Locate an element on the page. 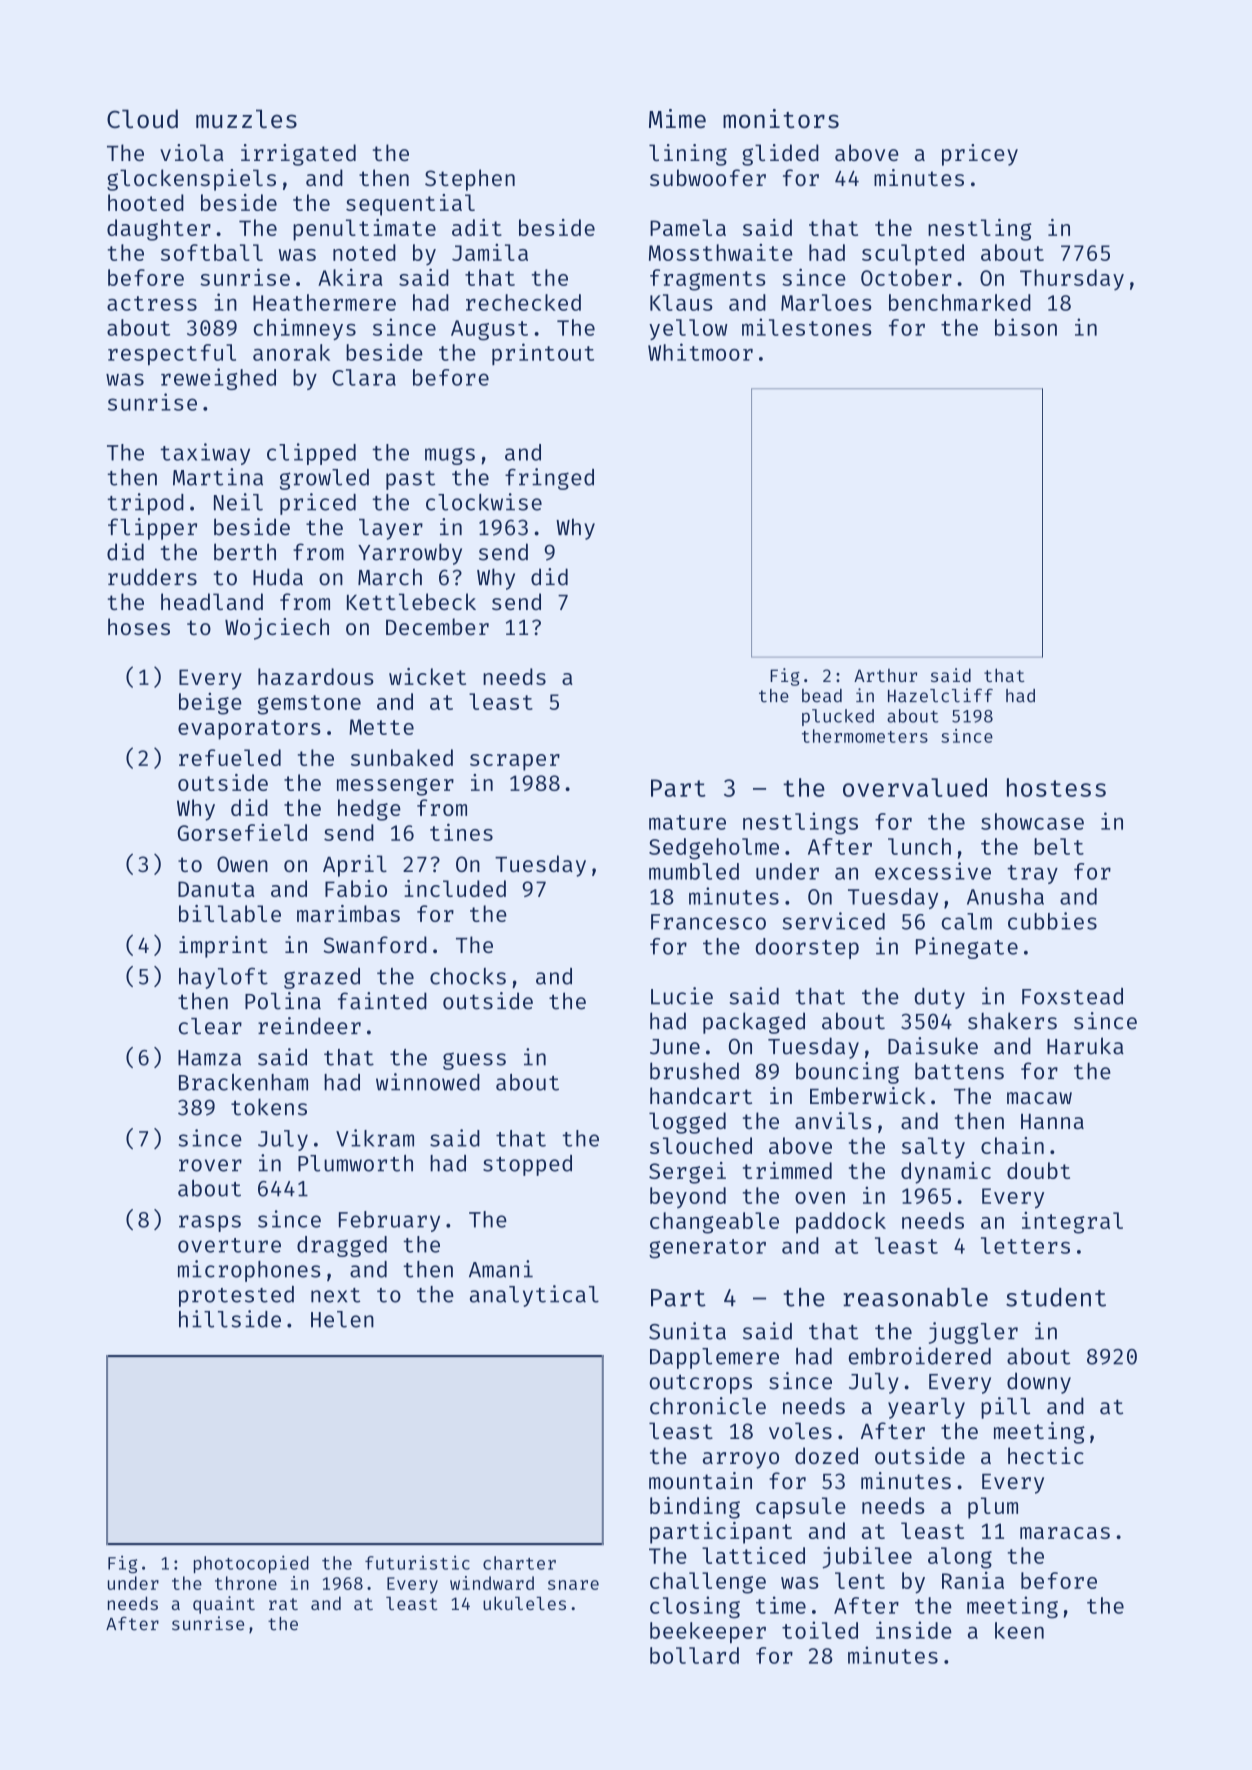 This document has width=1252, height=1770. arroyo is located at coordinates (741, 1460).
